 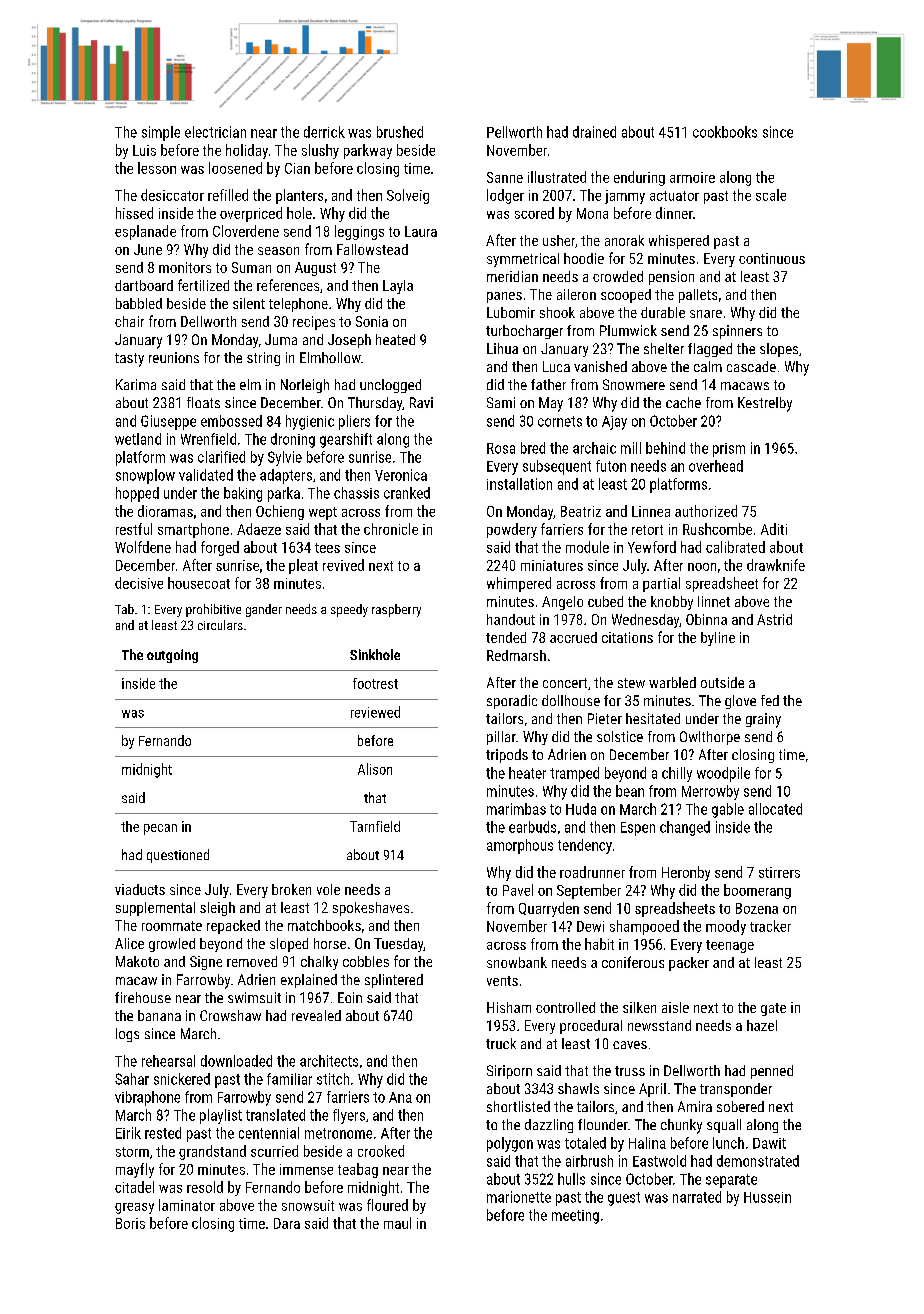 I want to click on Heronby, so click(x=686, y=873).
